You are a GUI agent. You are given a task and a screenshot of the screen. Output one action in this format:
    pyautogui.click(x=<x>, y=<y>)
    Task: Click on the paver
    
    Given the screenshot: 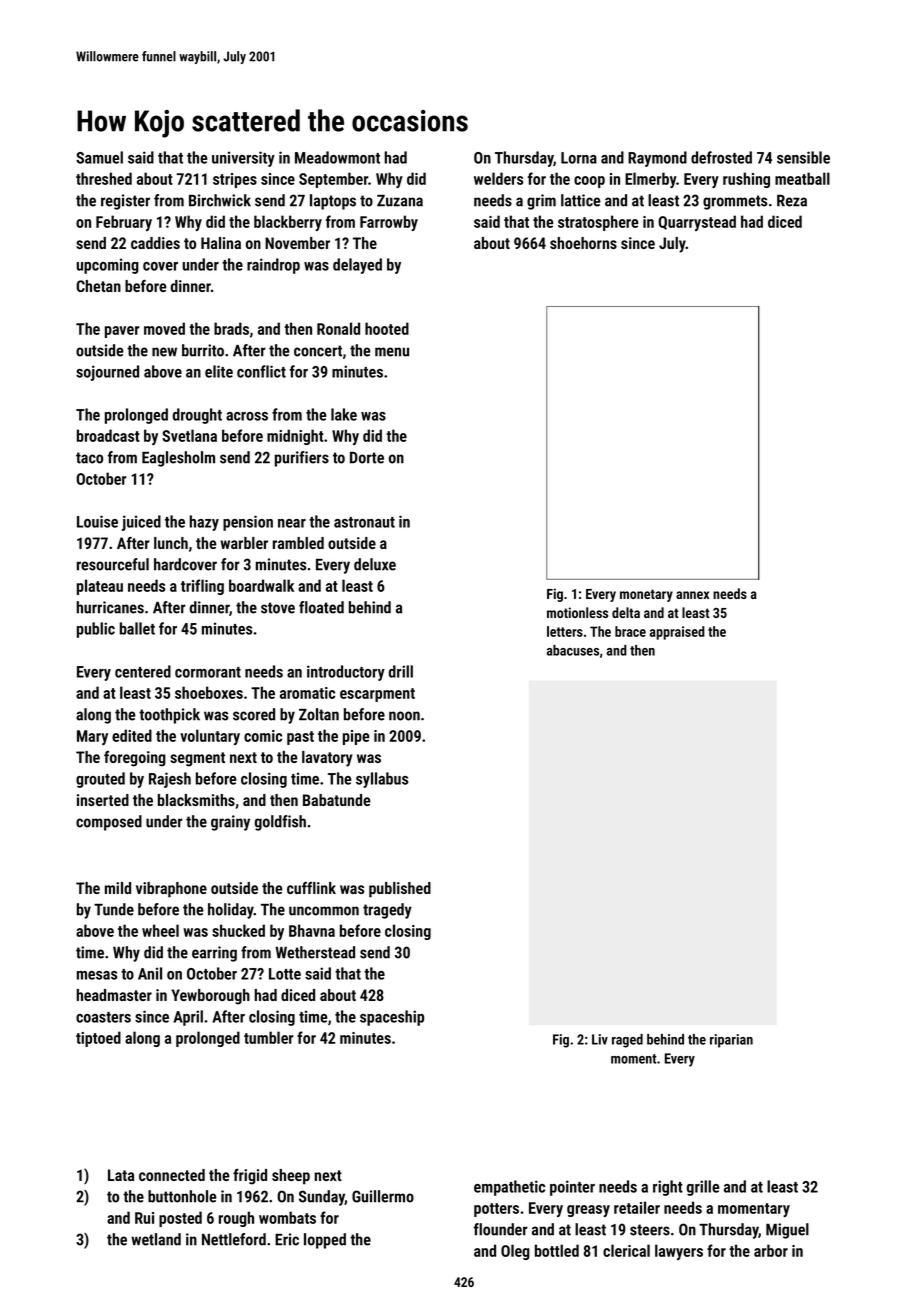 What is the action you would take?
    pyautogui.click(x=122, y=332)
